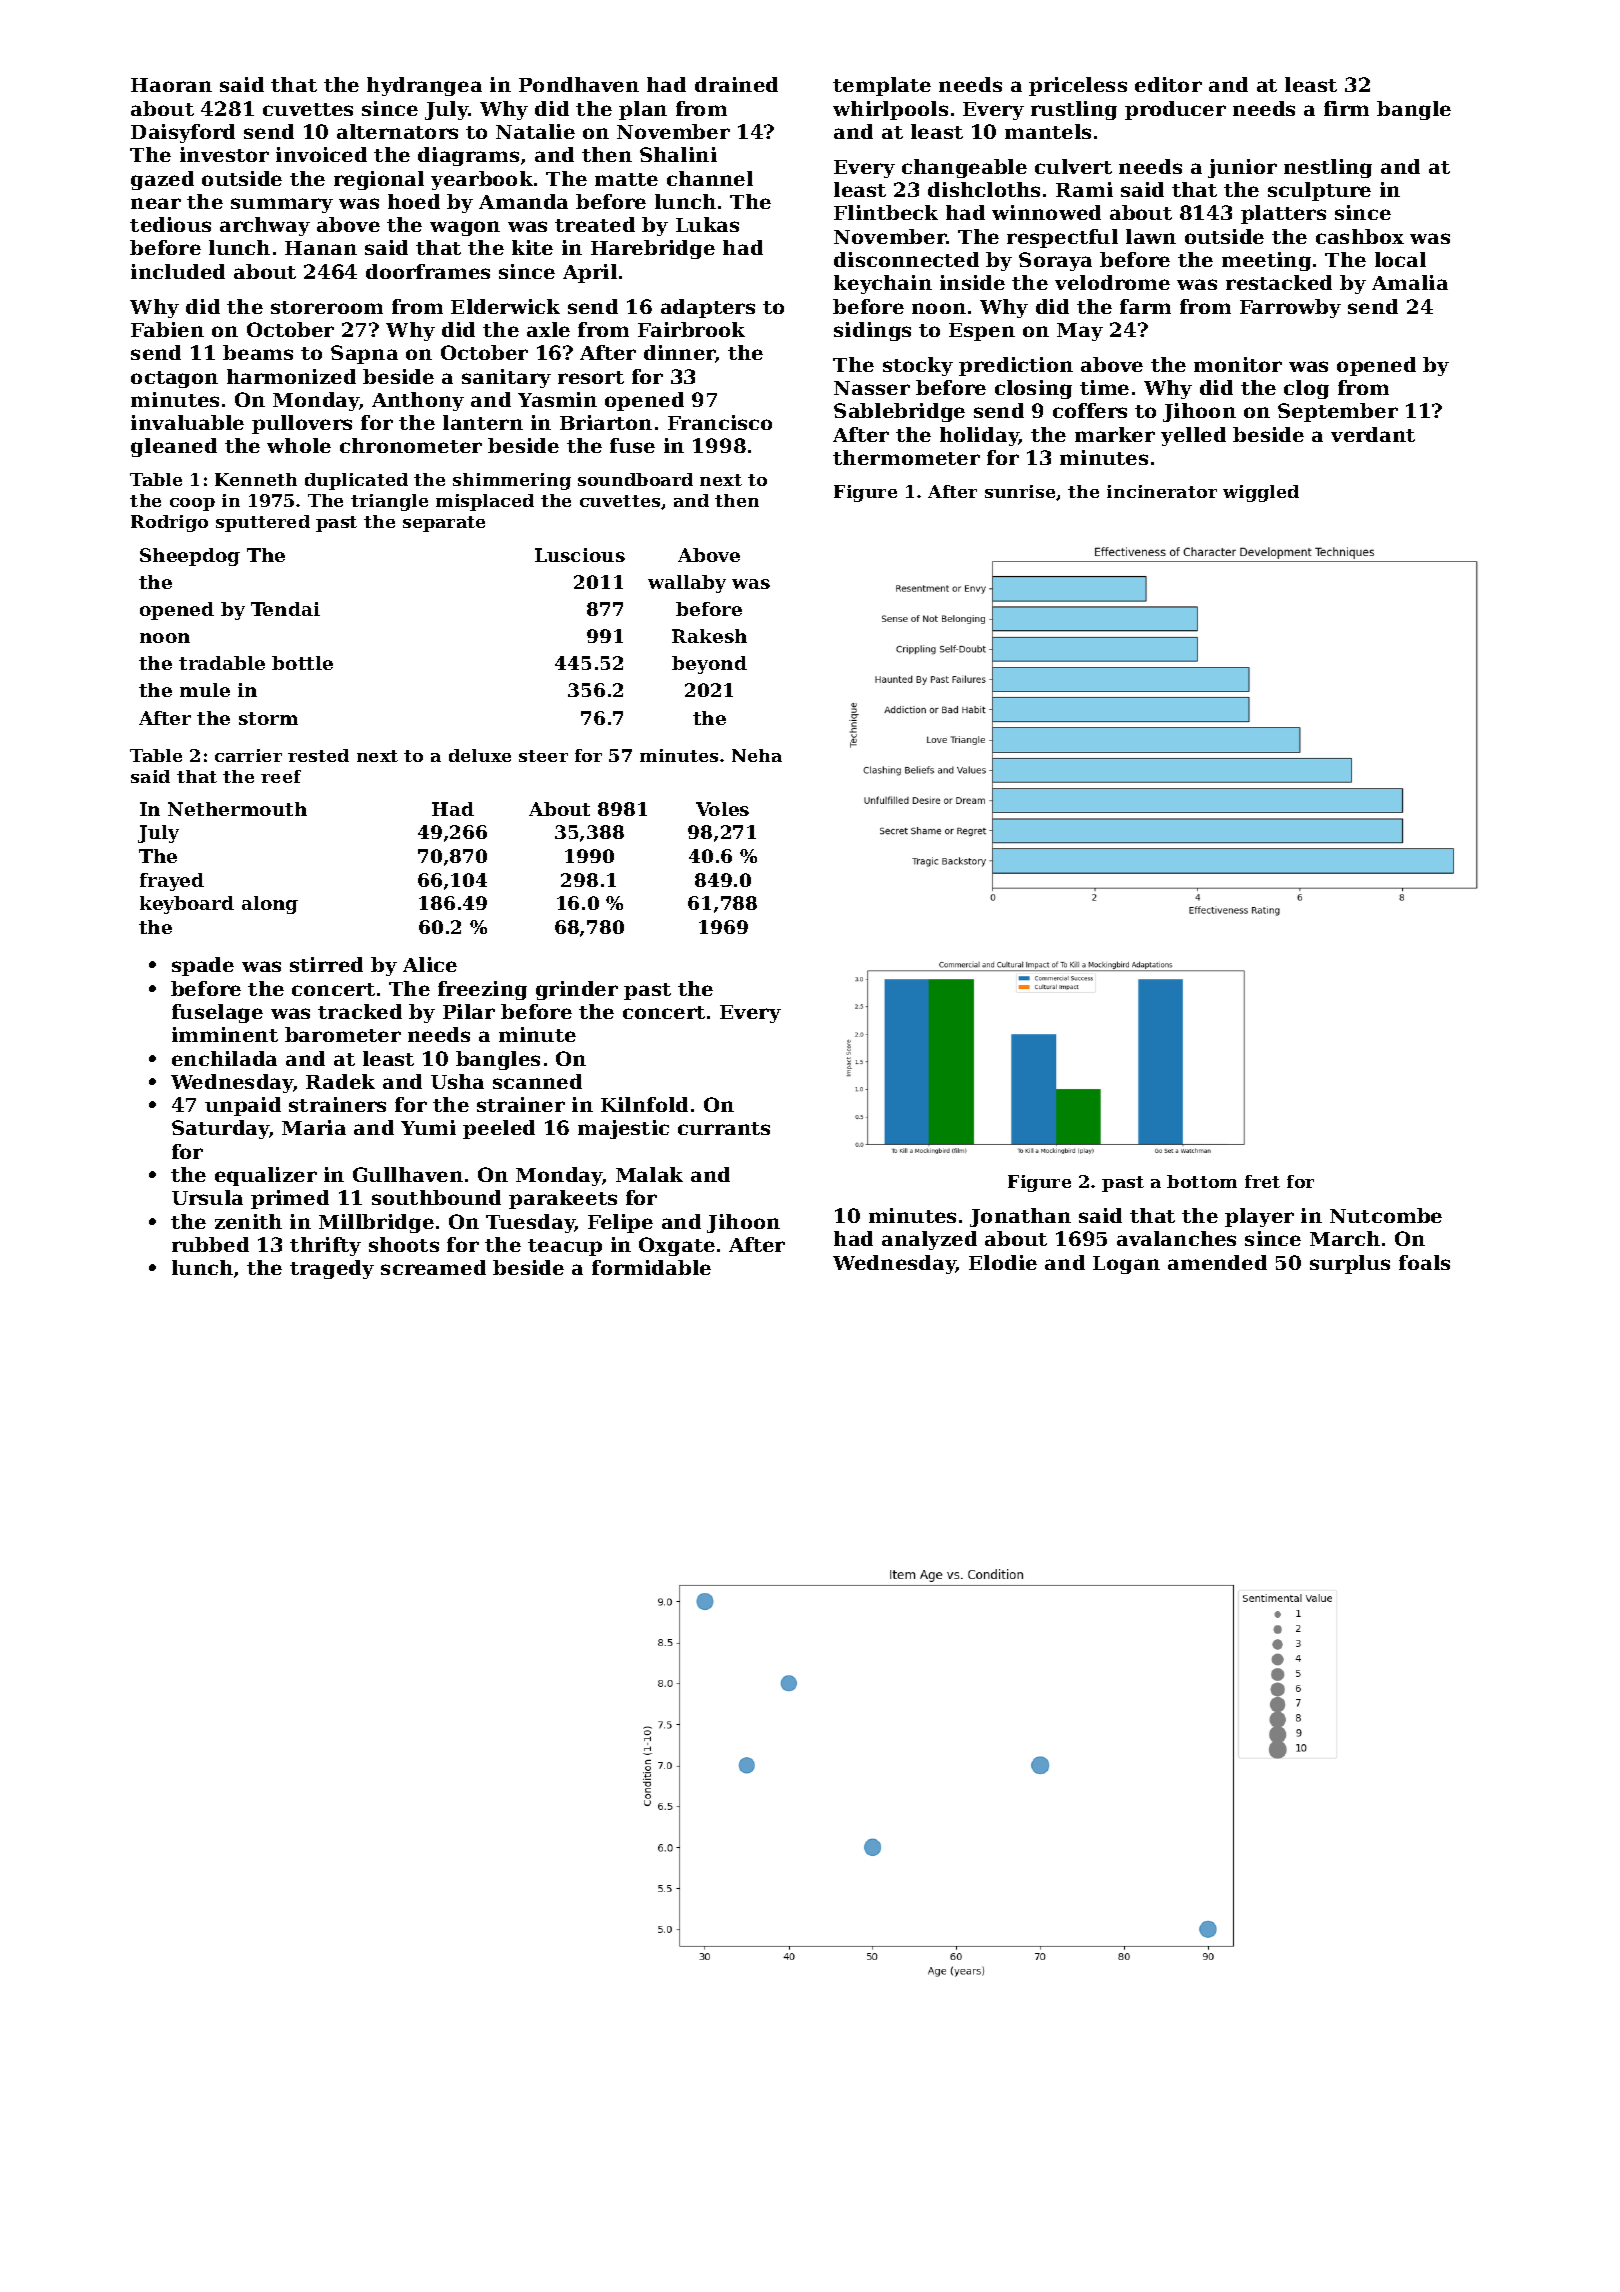 The height and width of the screenshot is (2292, 1620). What do you see at coordinates (302, 663) in the screenshot?
I see `bottle` at bounding box center [302, 663].
